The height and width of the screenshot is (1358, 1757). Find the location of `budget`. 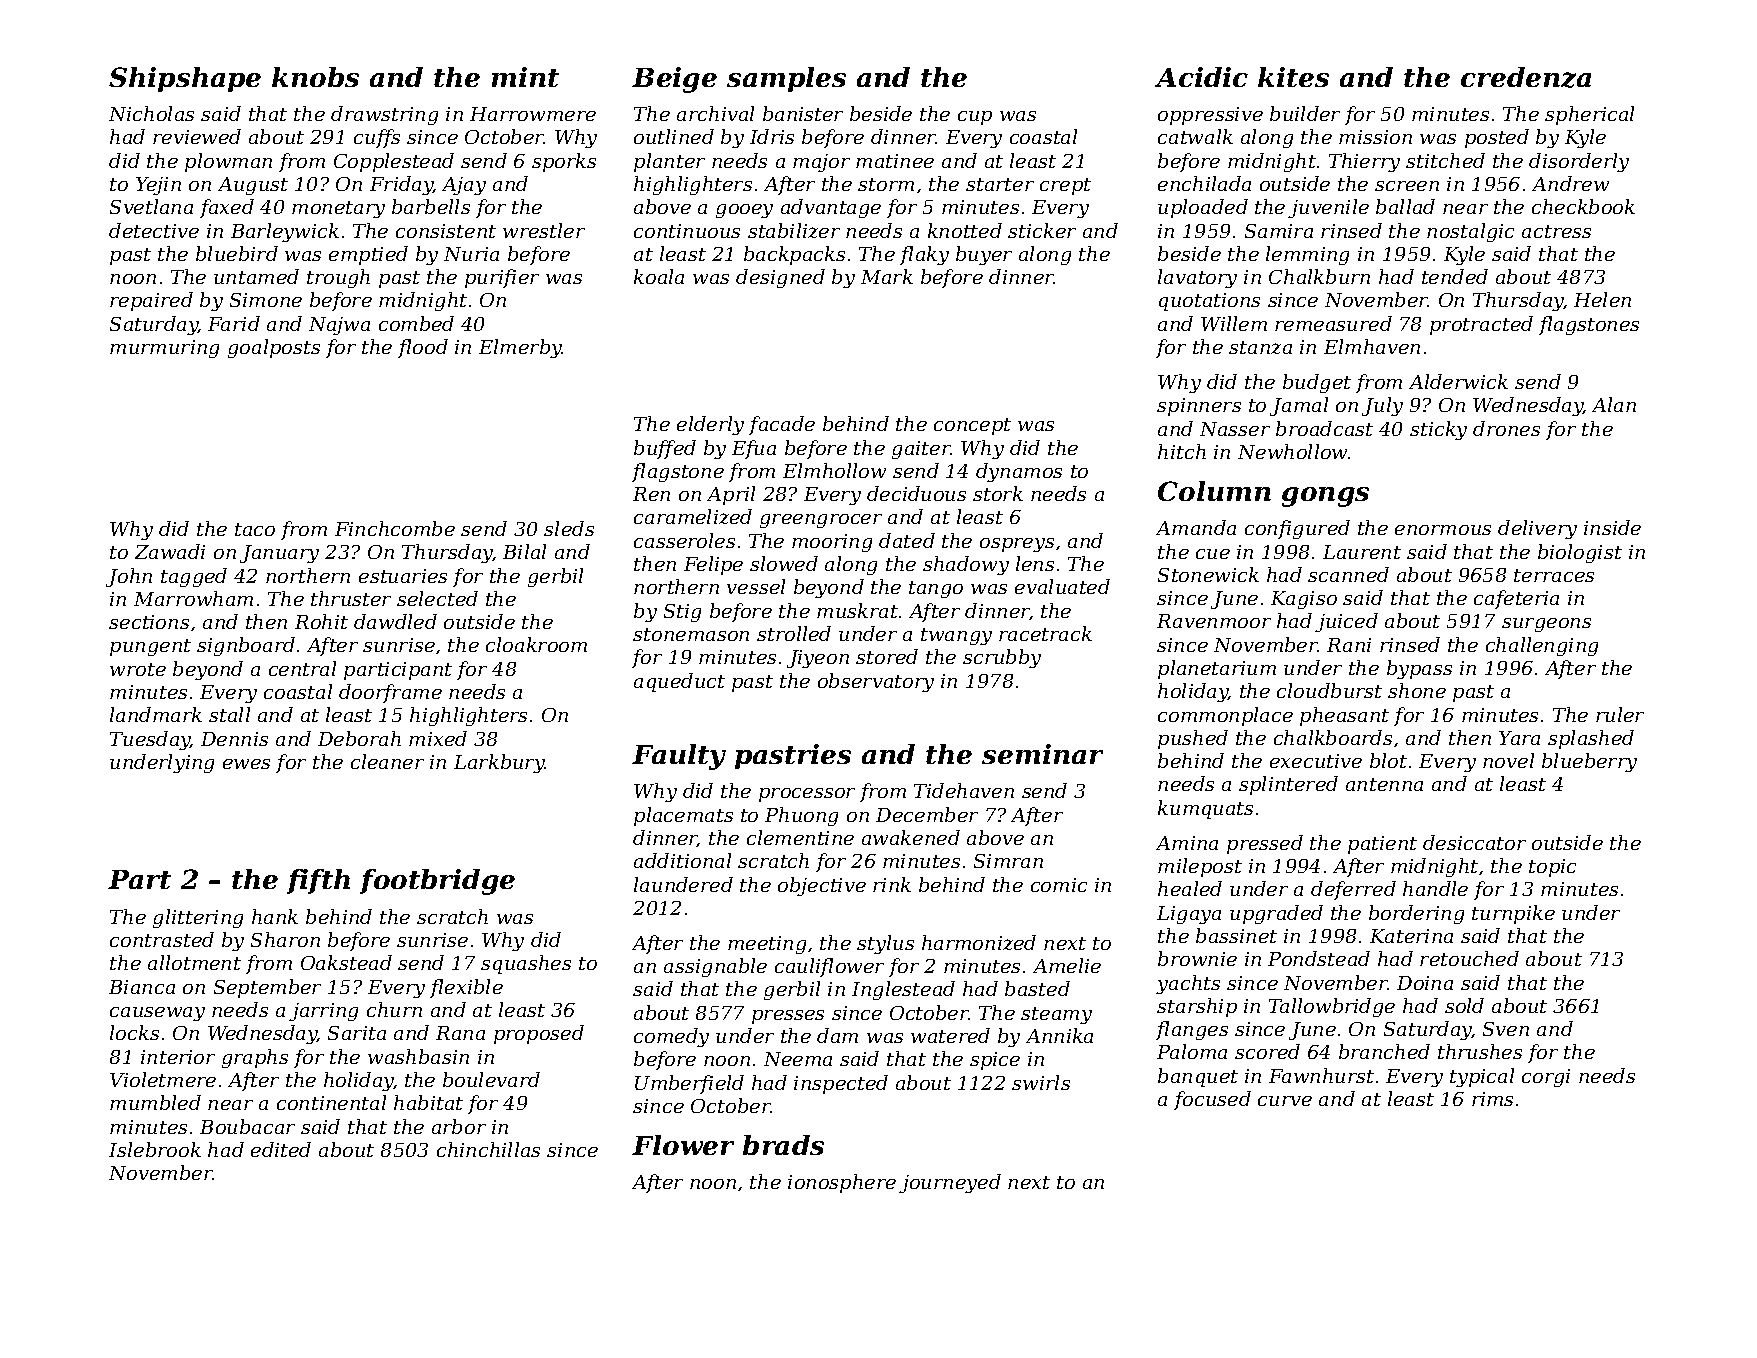

budget is located at coordinates (1317, 383).
